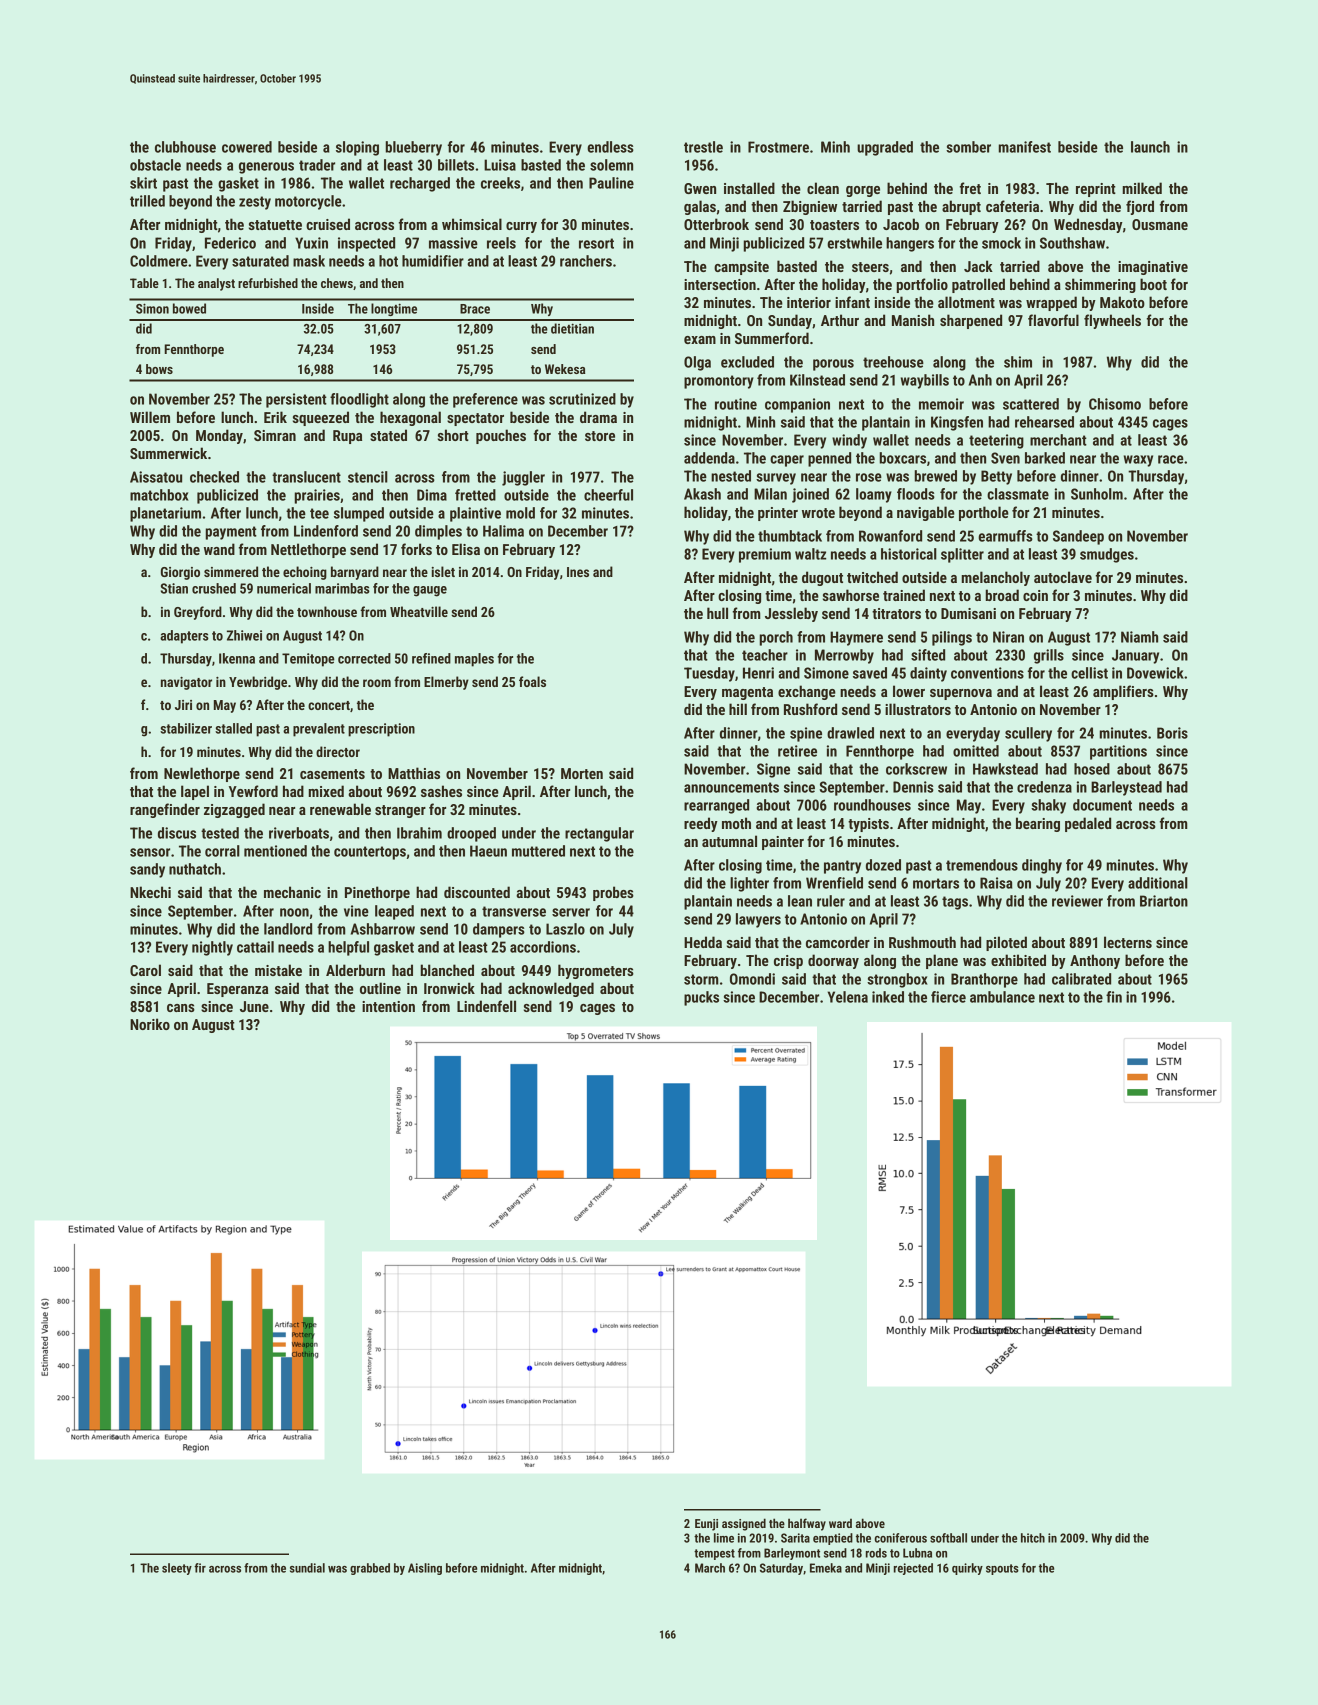 The width and height of the document is (1318, 1705). I want to click on foals, so click(532, 681).
